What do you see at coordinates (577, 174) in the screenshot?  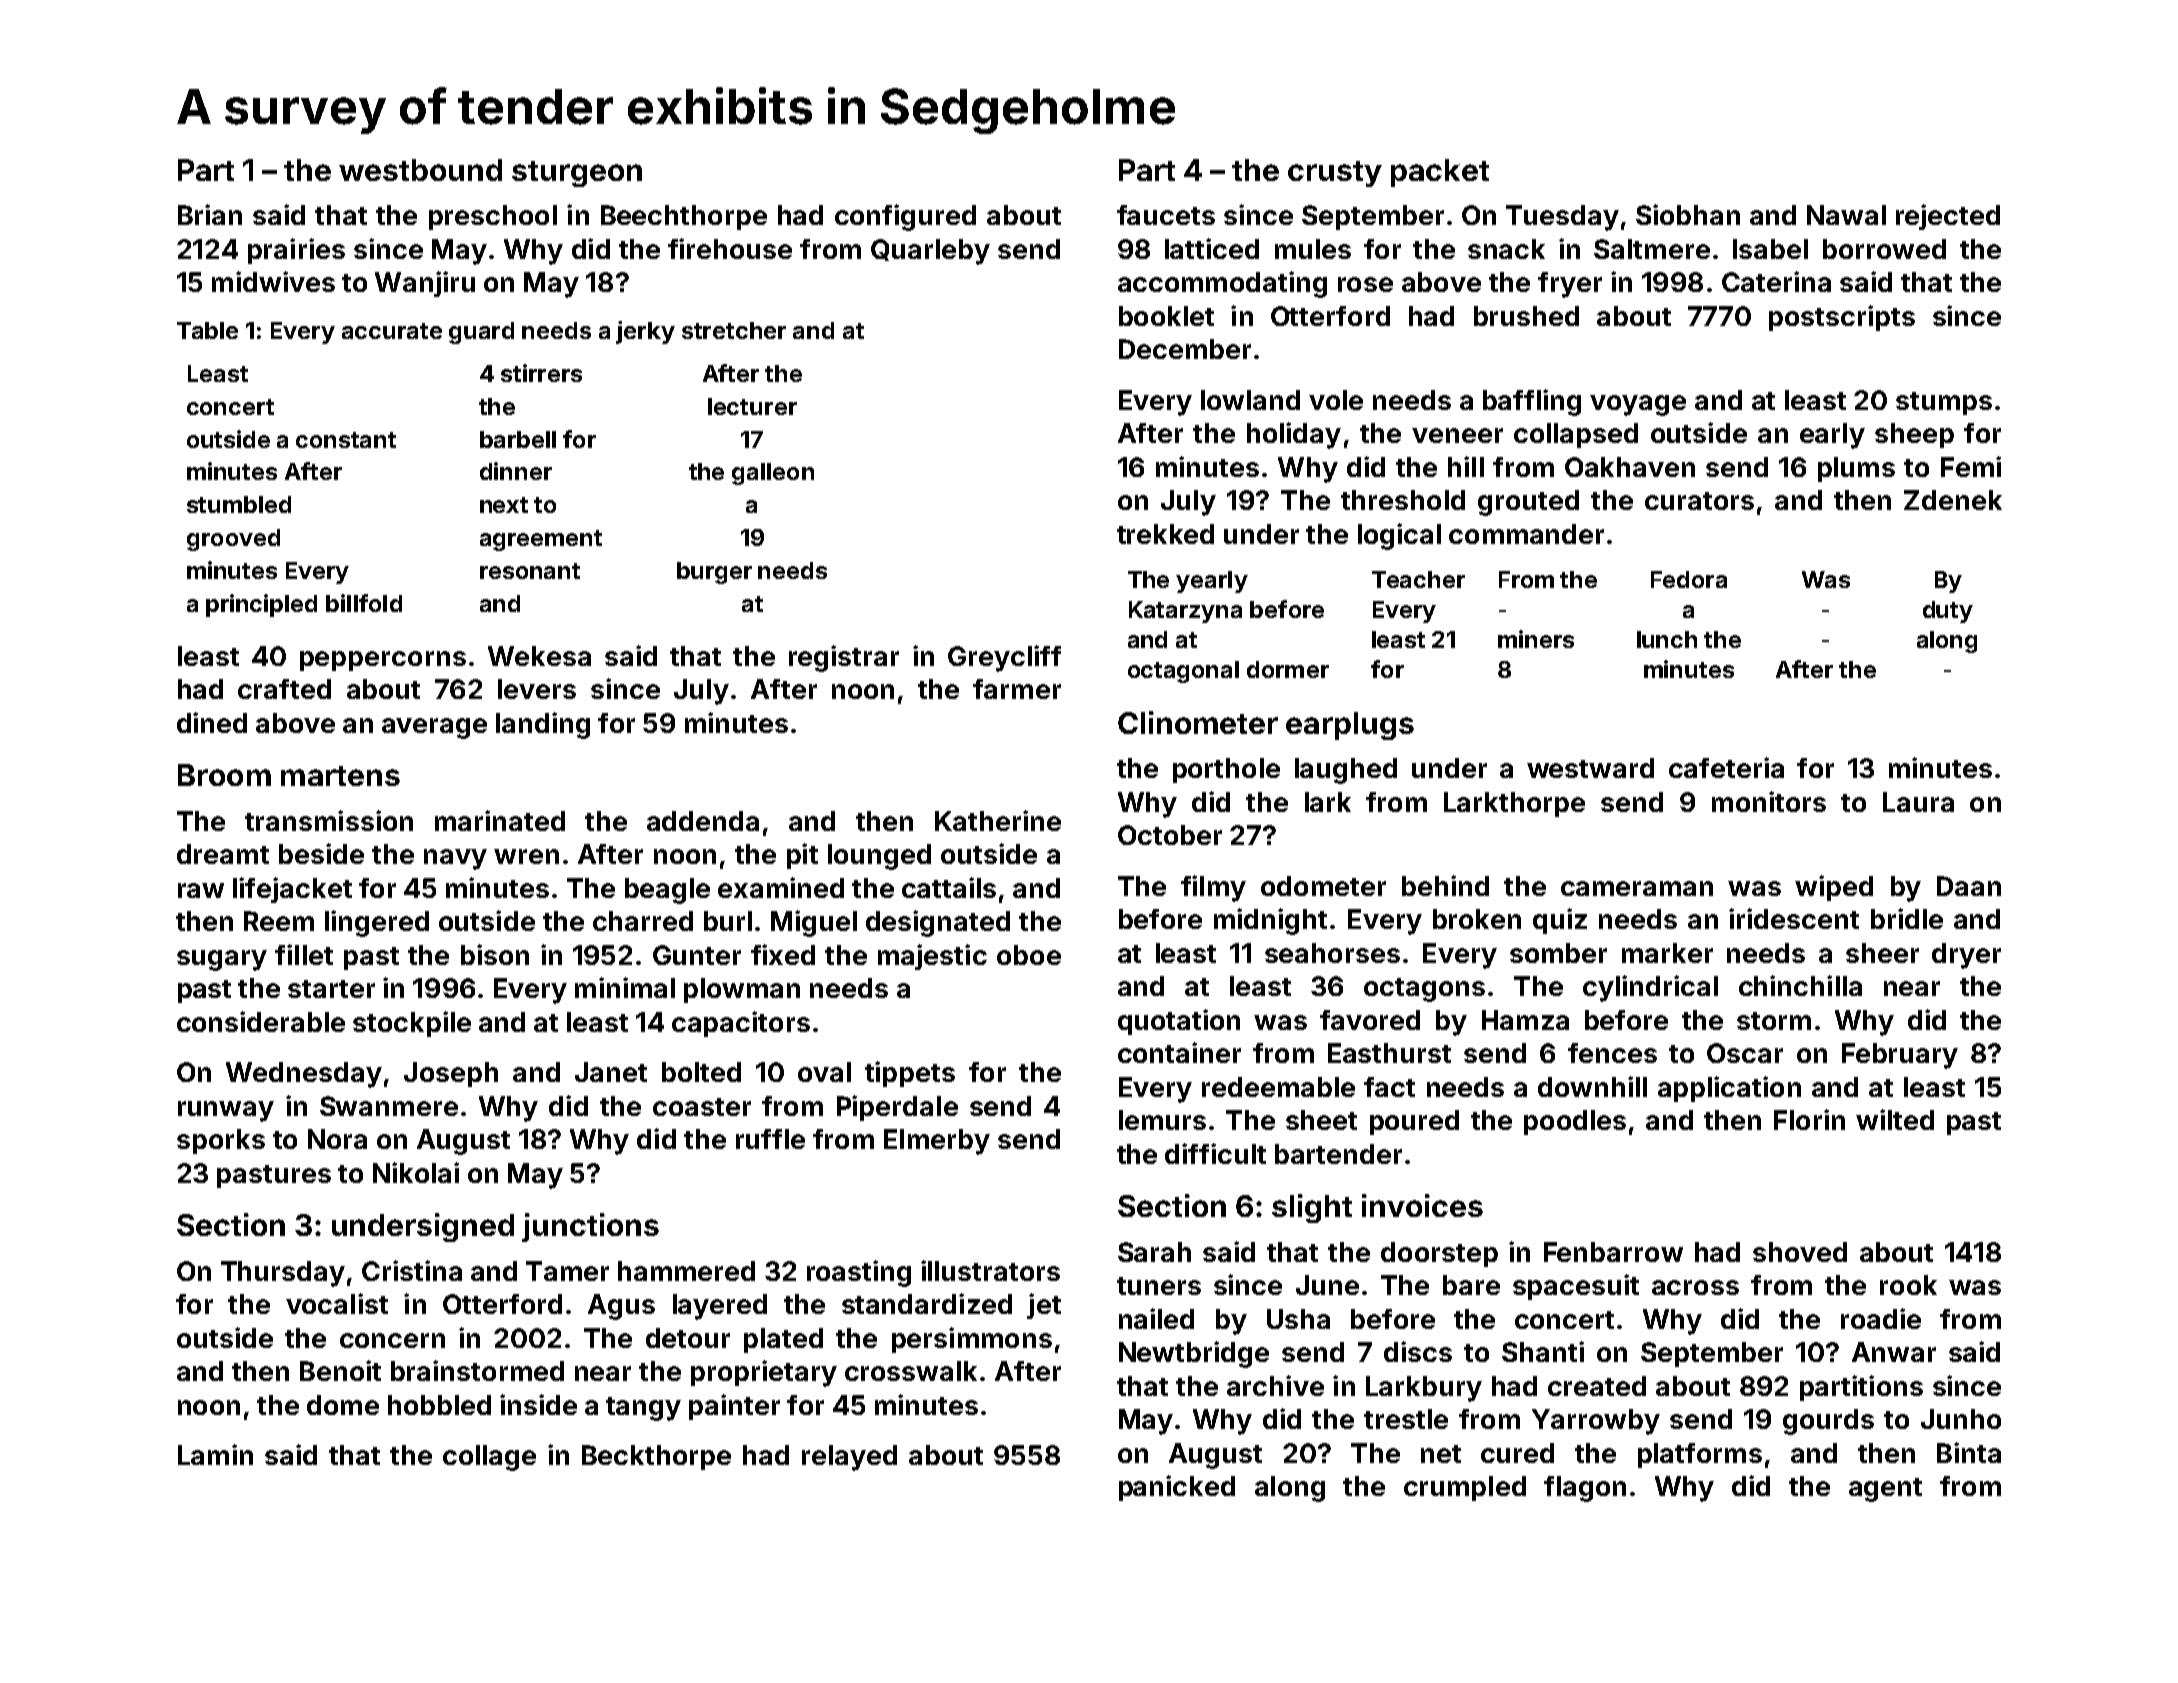 I see `sturgeon` at bounding box center [577, 174].
